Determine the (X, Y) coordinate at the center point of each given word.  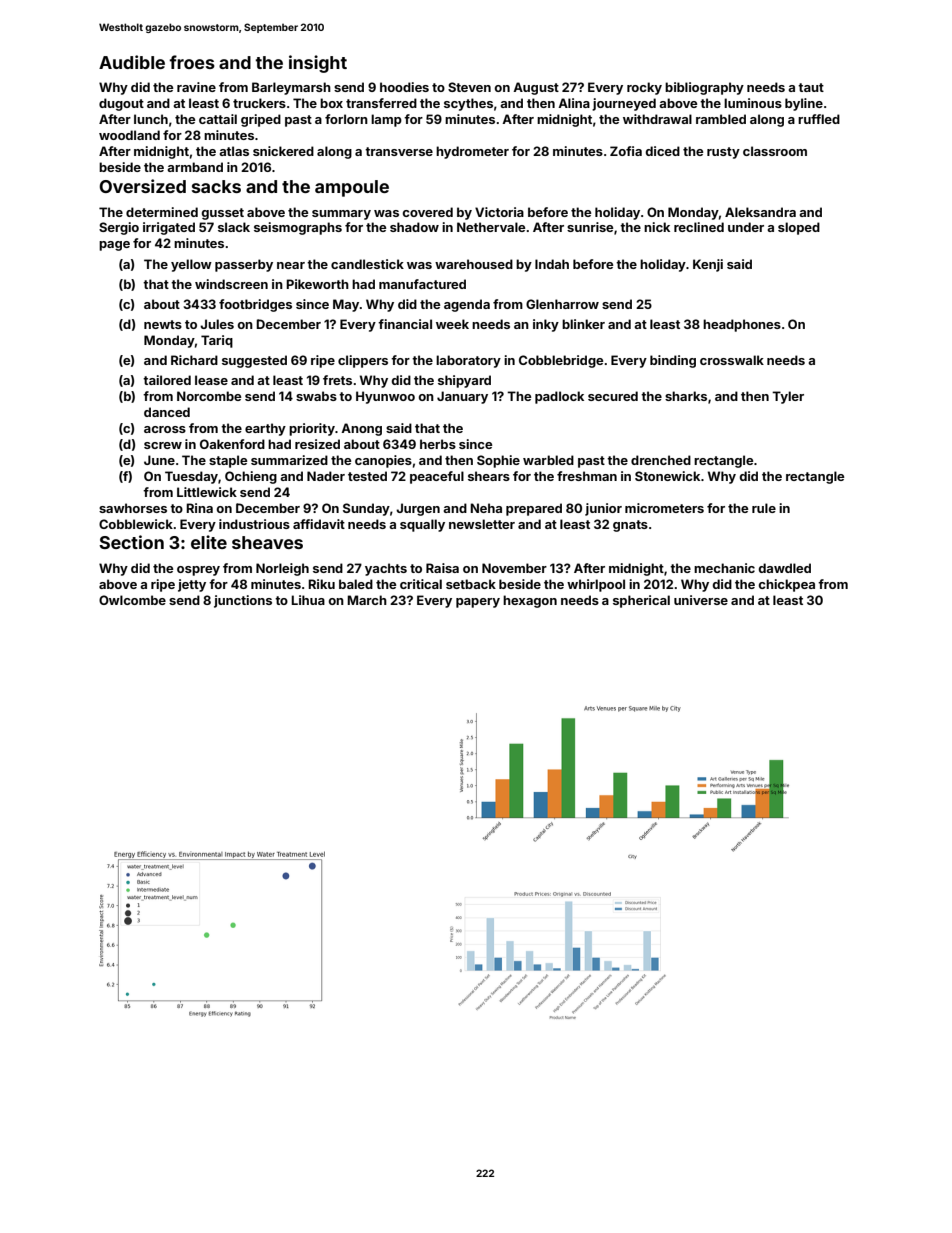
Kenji (708, 265)
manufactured (422, 284)
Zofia (626, 151)
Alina (574, 103)
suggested (254, 361)
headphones (742, 325)
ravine (196, 87)
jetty (192, 585)
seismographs (298, 228)
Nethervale (491, 227)
